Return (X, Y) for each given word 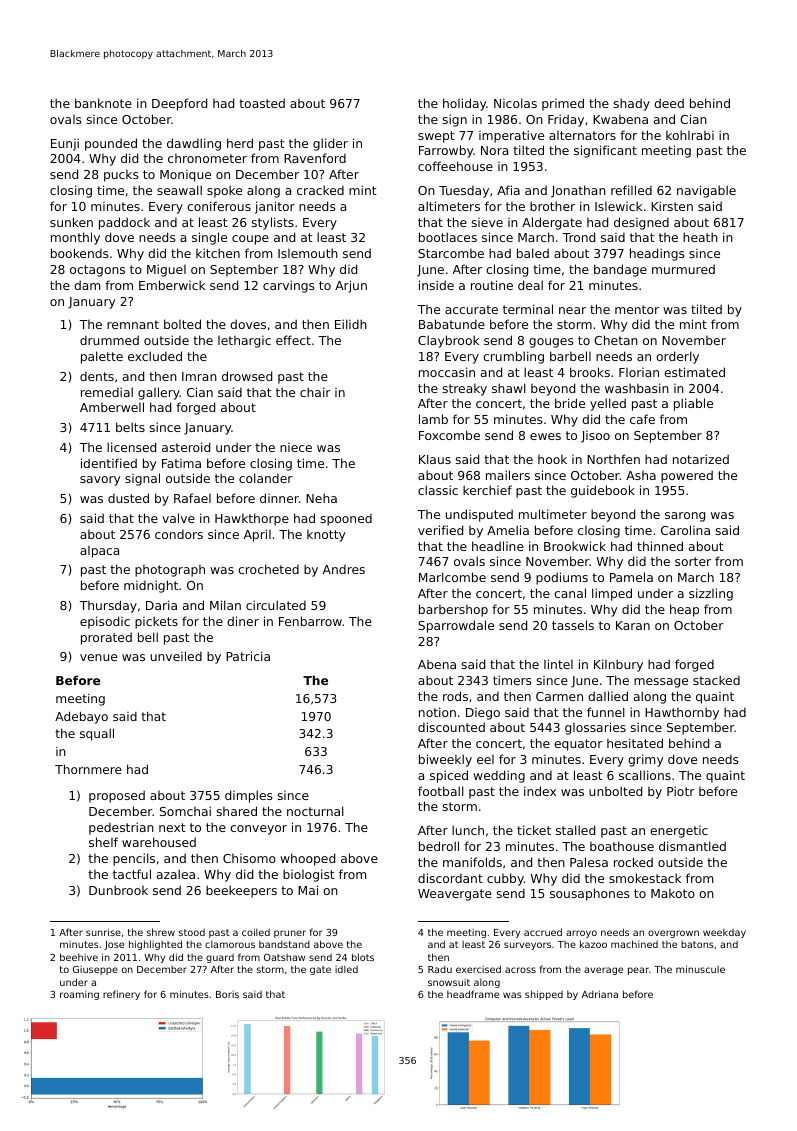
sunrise (103, 932)
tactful (132, 874)
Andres (344, 569)
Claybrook (448, 341)
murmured (683, 269)
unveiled (176, 656)
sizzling (711, 594)
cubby (505, 879)
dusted (128, 498)
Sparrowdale (456, 626)
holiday (465, 104)
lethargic (244, 342)
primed (563, 104)
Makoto (673, 893)
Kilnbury (618, 665)
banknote (103, 103)
